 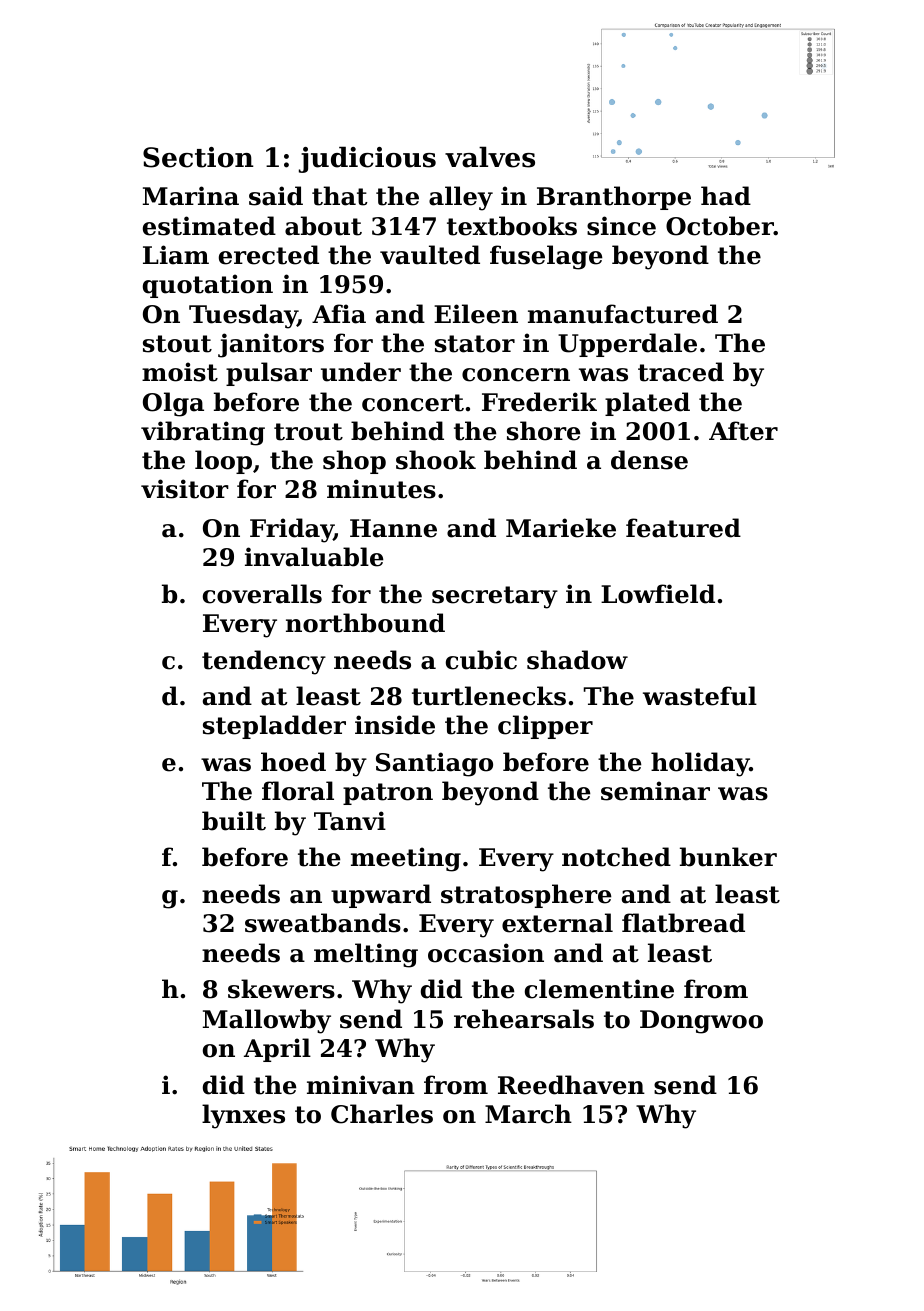 What do you see at coordinates (173, 404) in the image?
I see `Olga` at bounding box center [173, 404].
